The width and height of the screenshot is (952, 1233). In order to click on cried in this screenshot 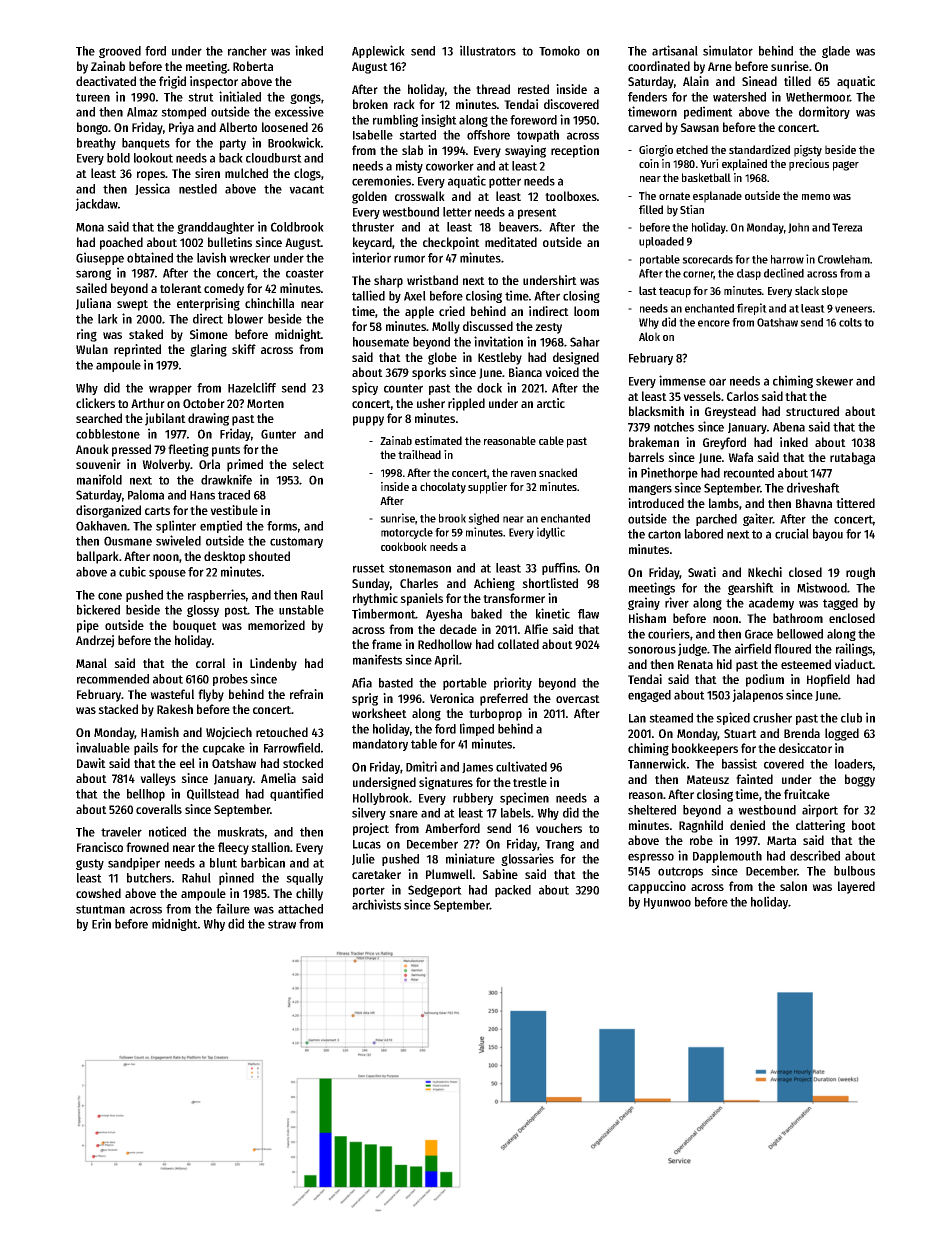, I will do `click(452, 311)`.
